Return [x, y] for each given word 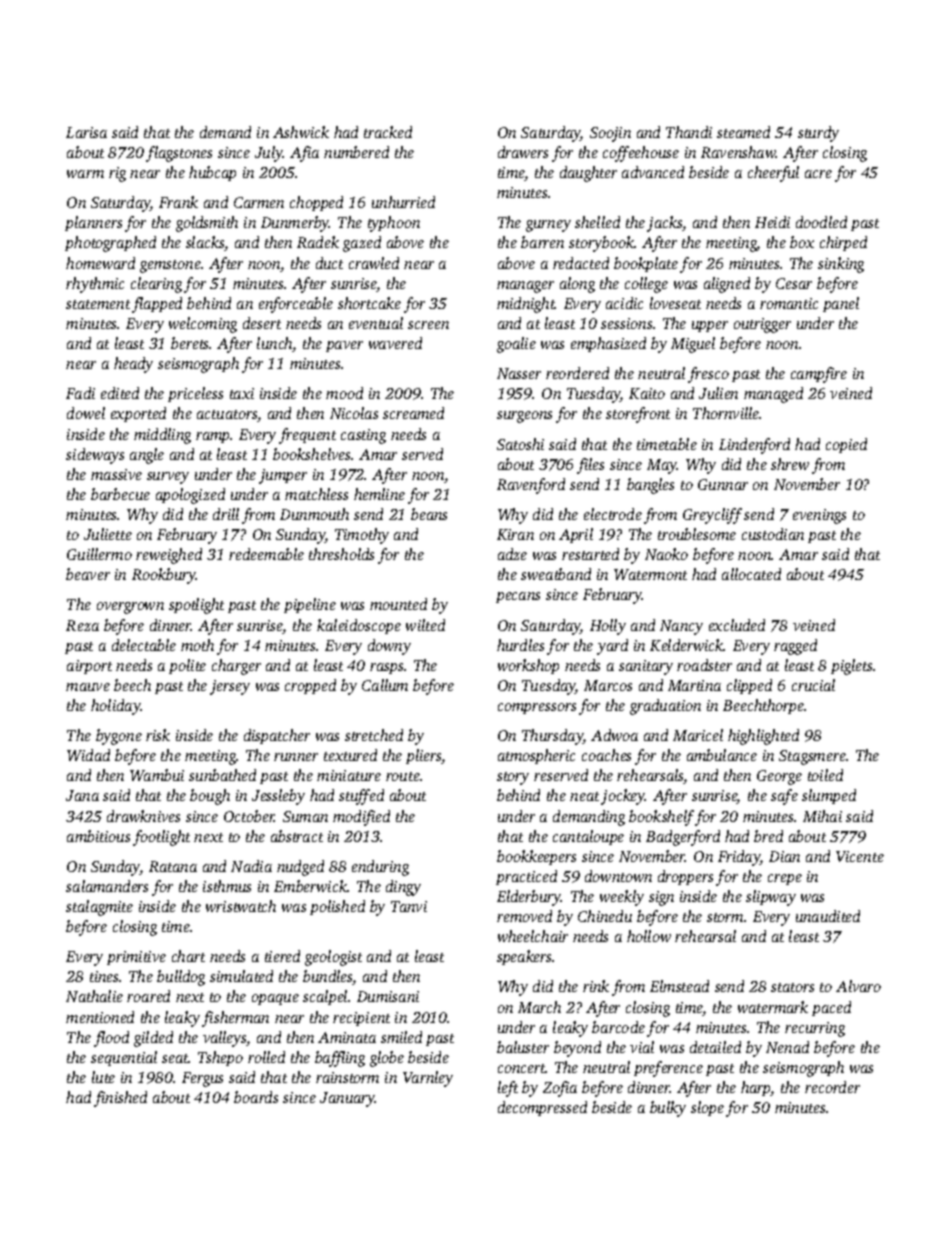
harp [756, 1088]
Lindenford [754, 446]
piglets [851, 667]
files [590, 466]
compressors [537, 708]
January [348, 1099]
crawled [374, 263]
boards [256, 1097]
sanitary [646, 667]
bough [210, 797]
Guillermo [99, 554]
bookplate [646, 264]
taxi [242, 393]
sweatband [556, 574]
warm [85, 174]
